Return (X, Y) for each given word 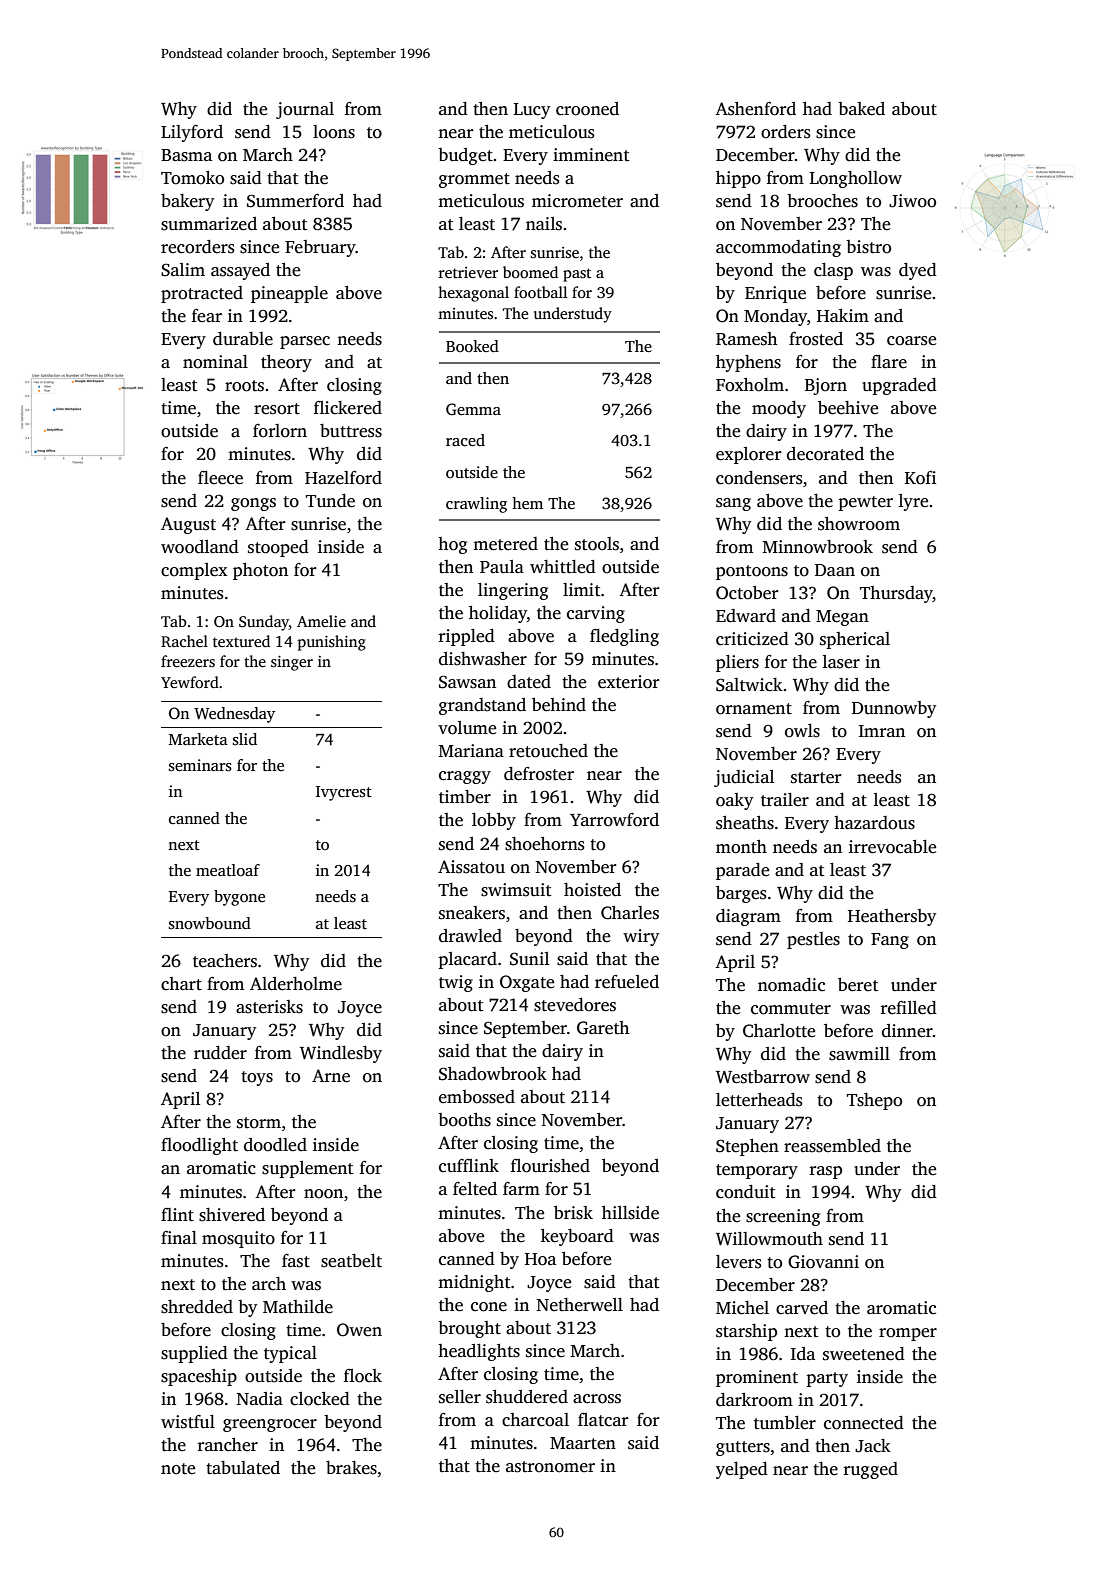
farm (521, 1188)
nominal (215, 362)
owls (802, 731)
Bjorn (826, 386)
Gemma (473, 409)
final (179, 1237)
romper (908, 1334)
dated (529, 682)
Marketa (198, 739)
